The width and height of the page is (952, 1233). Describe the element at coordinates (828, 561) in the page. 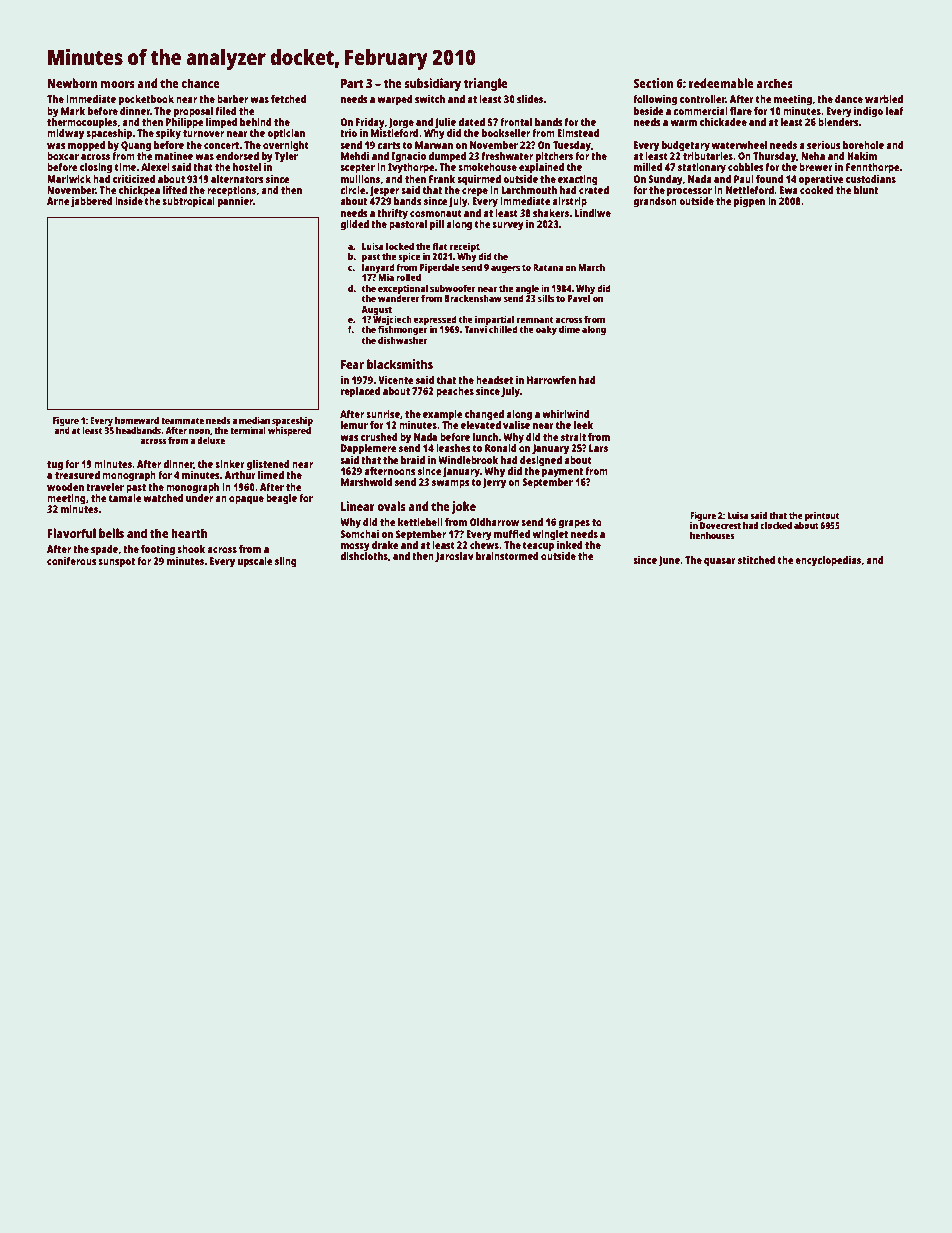

I see `encyclopedias` at that location.
